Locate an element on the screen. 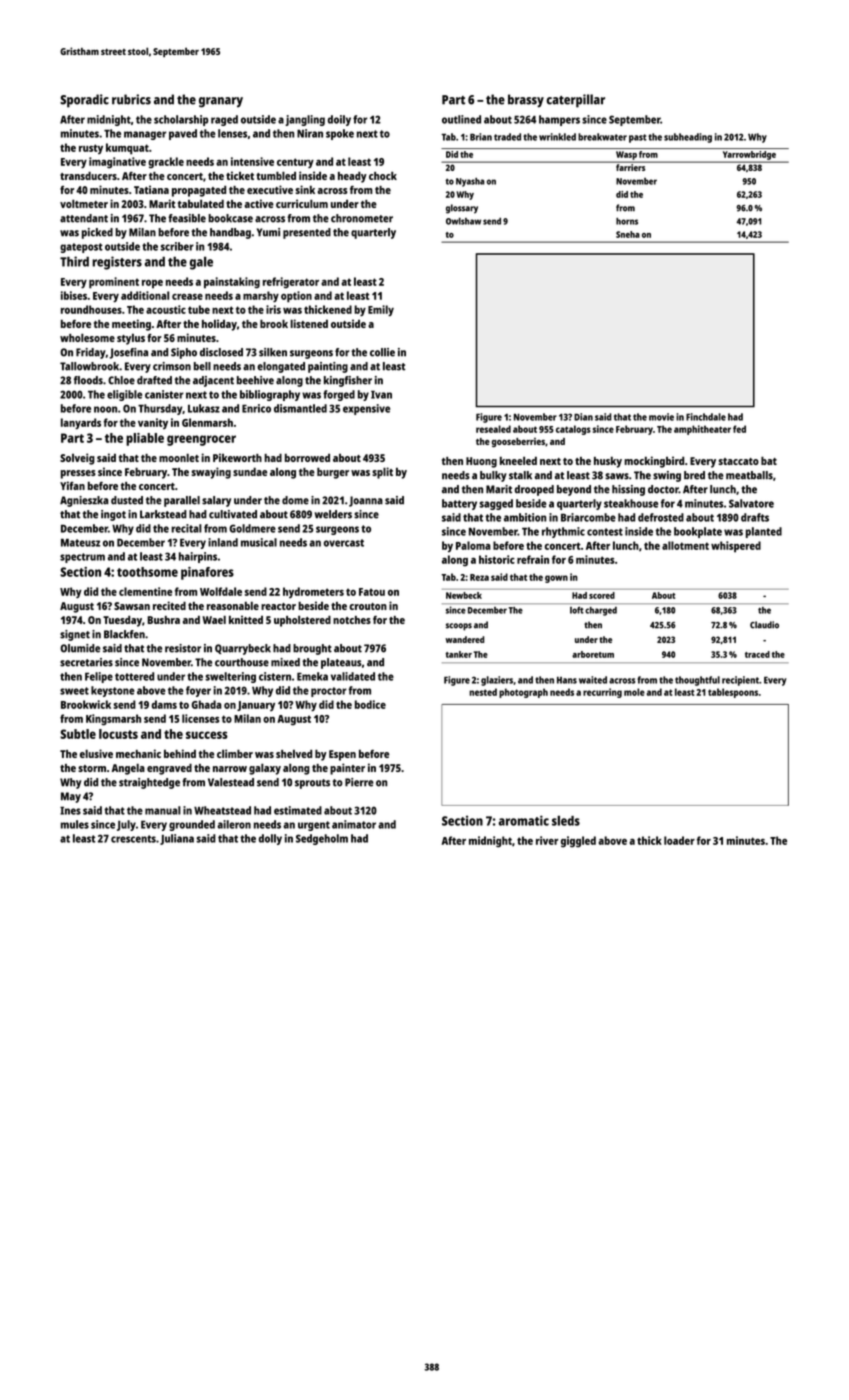 The image size is (849, 1400). battery is located at coordinates (459, 504).
